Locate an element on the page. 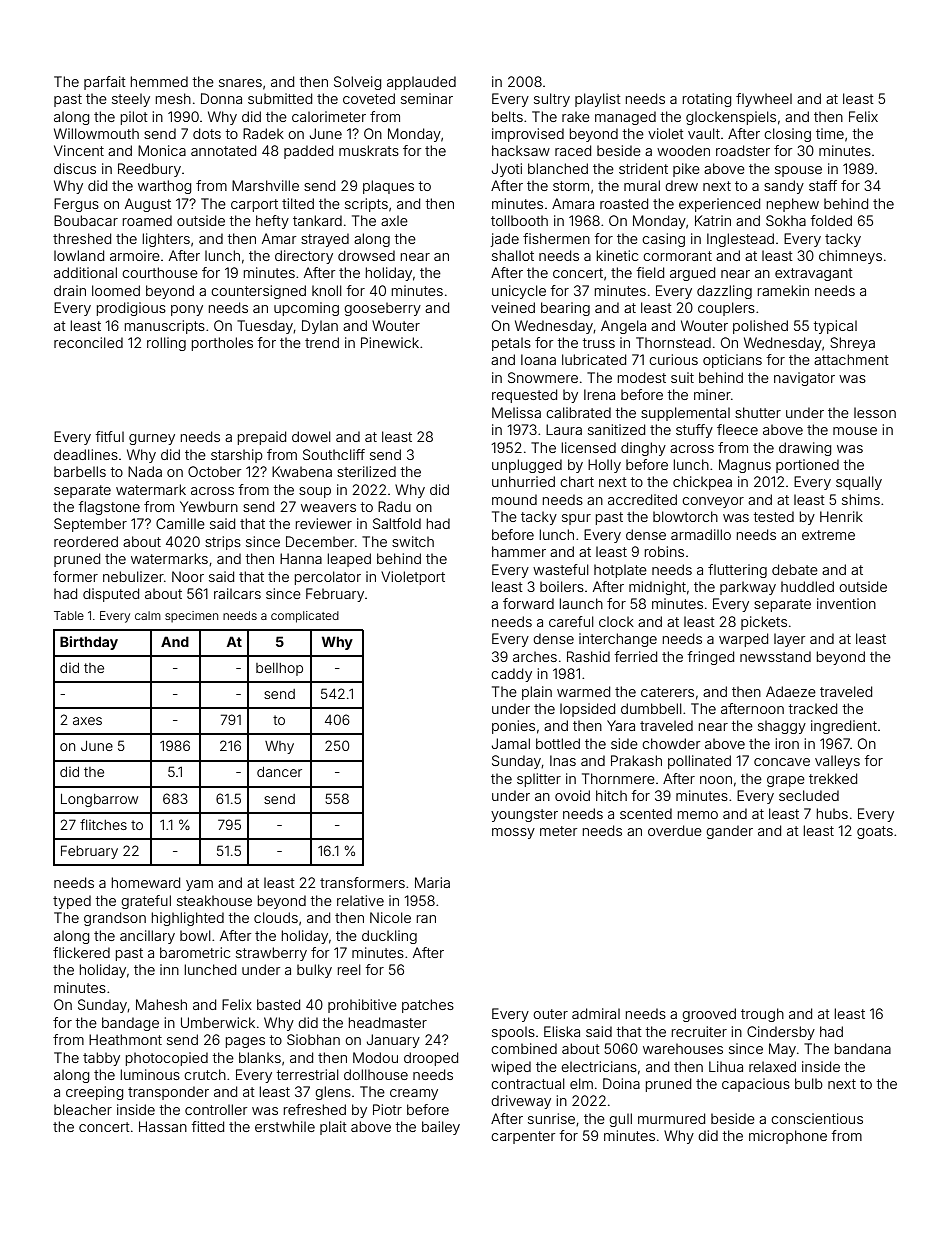  sultry is located at coordinates (552, 100).
